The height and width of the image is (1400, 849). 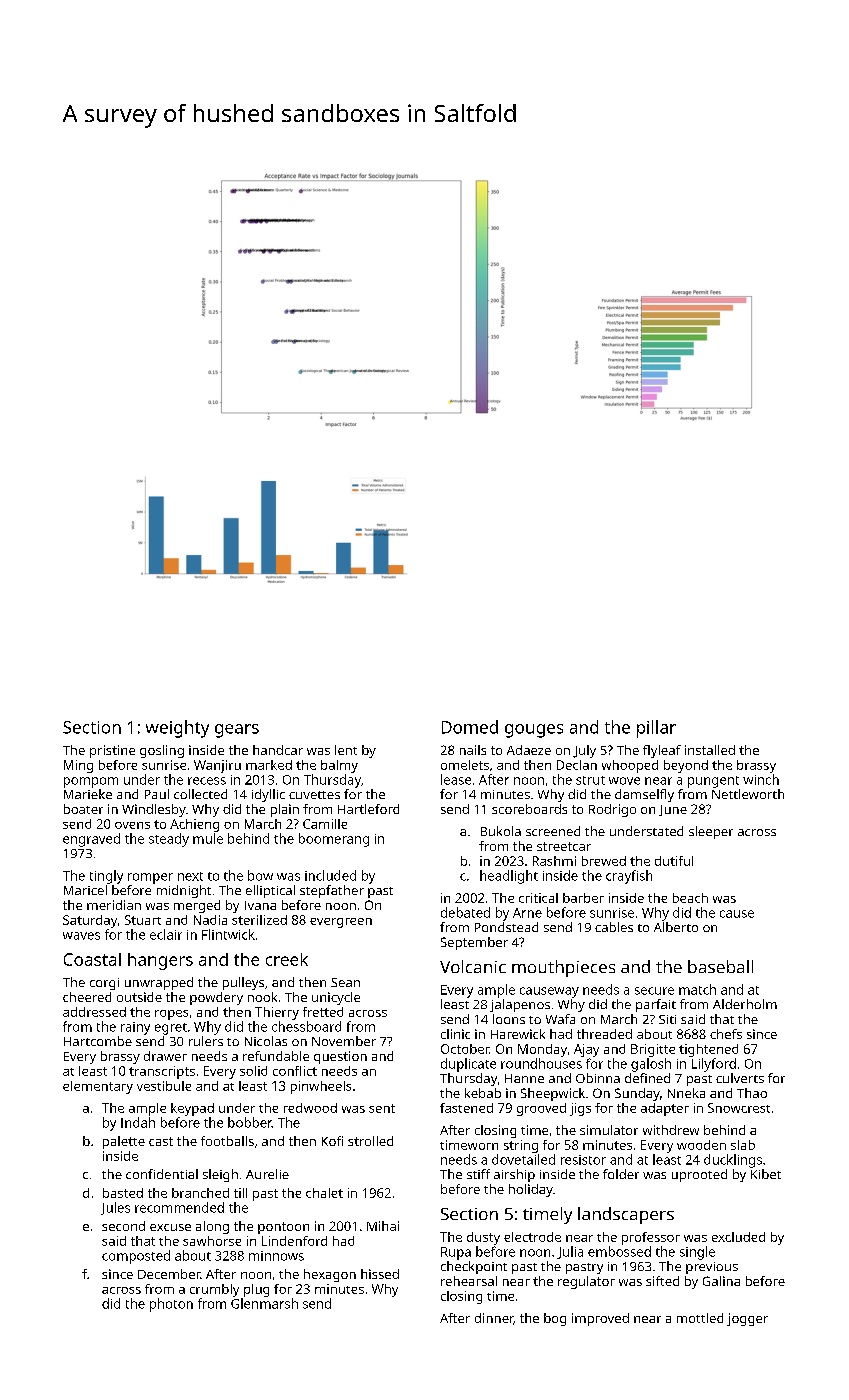 I want to click on lease, so click(x=456, y=779).
